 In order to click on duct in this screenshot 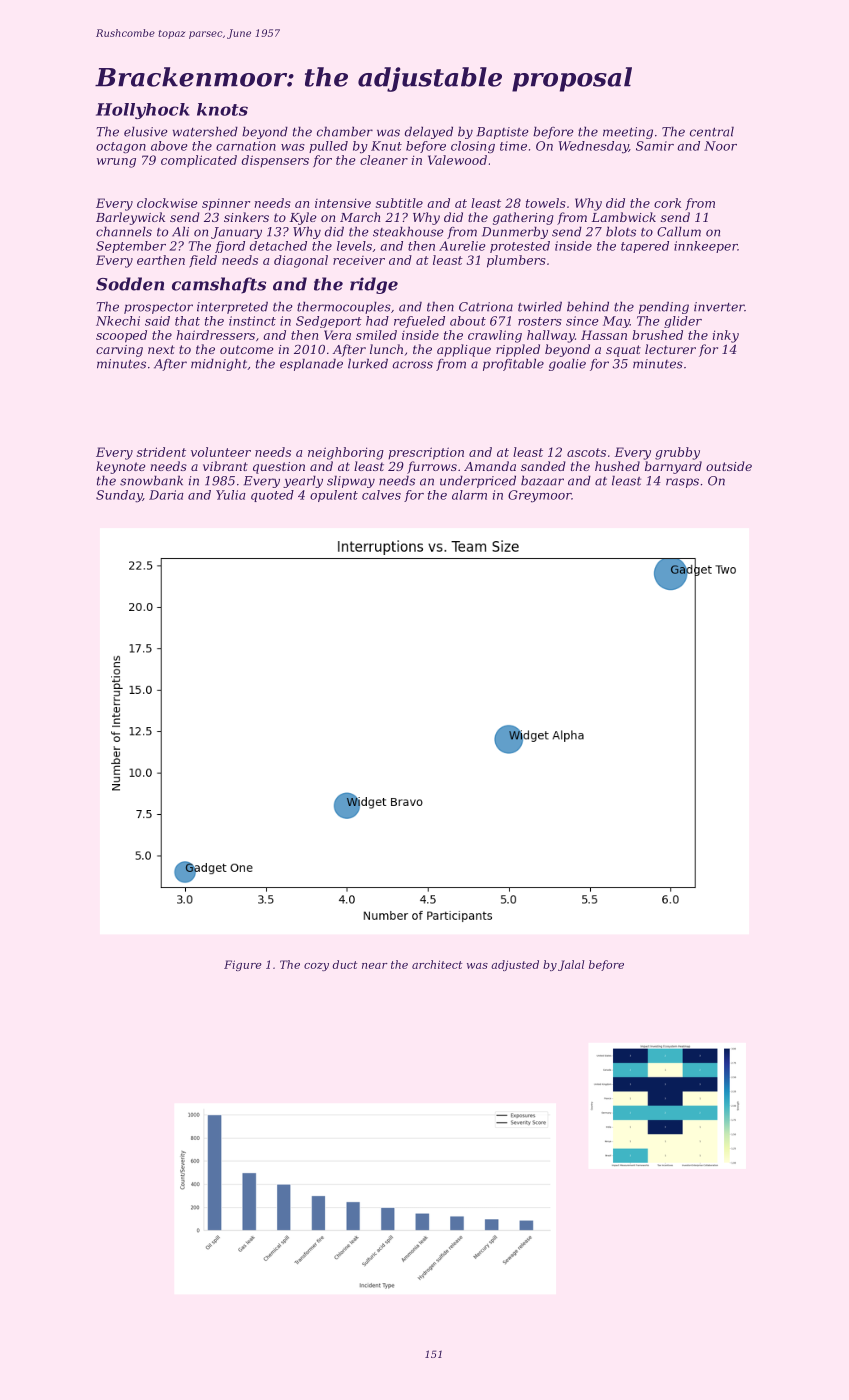, I will do `click(345, 964)`.
